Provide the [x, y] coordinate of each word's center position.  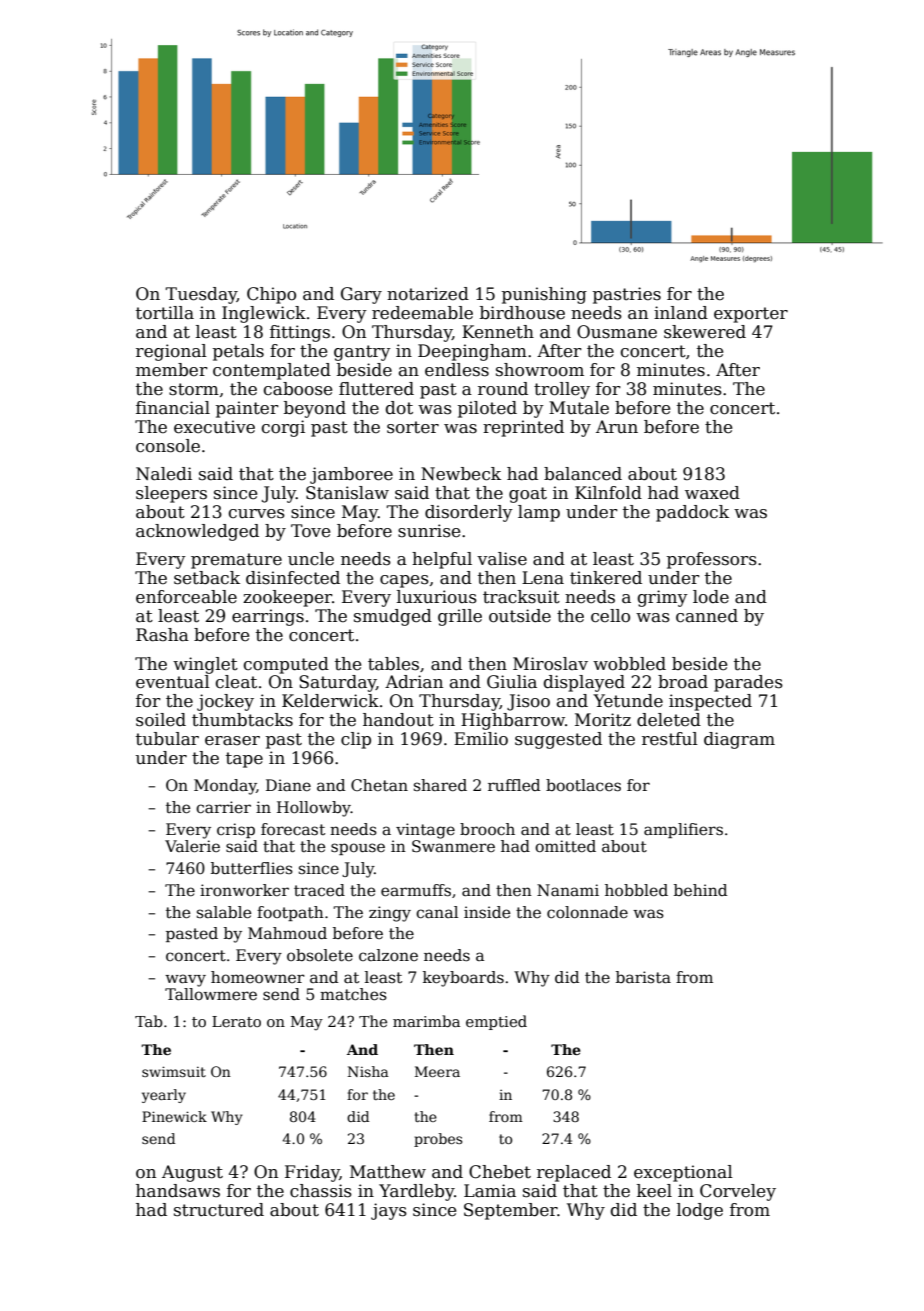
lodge [700, 1211]
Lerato [236, 1021]
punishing [544, 295]
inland [681, 313]
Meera [437, 1071]
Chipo [271, 295]
